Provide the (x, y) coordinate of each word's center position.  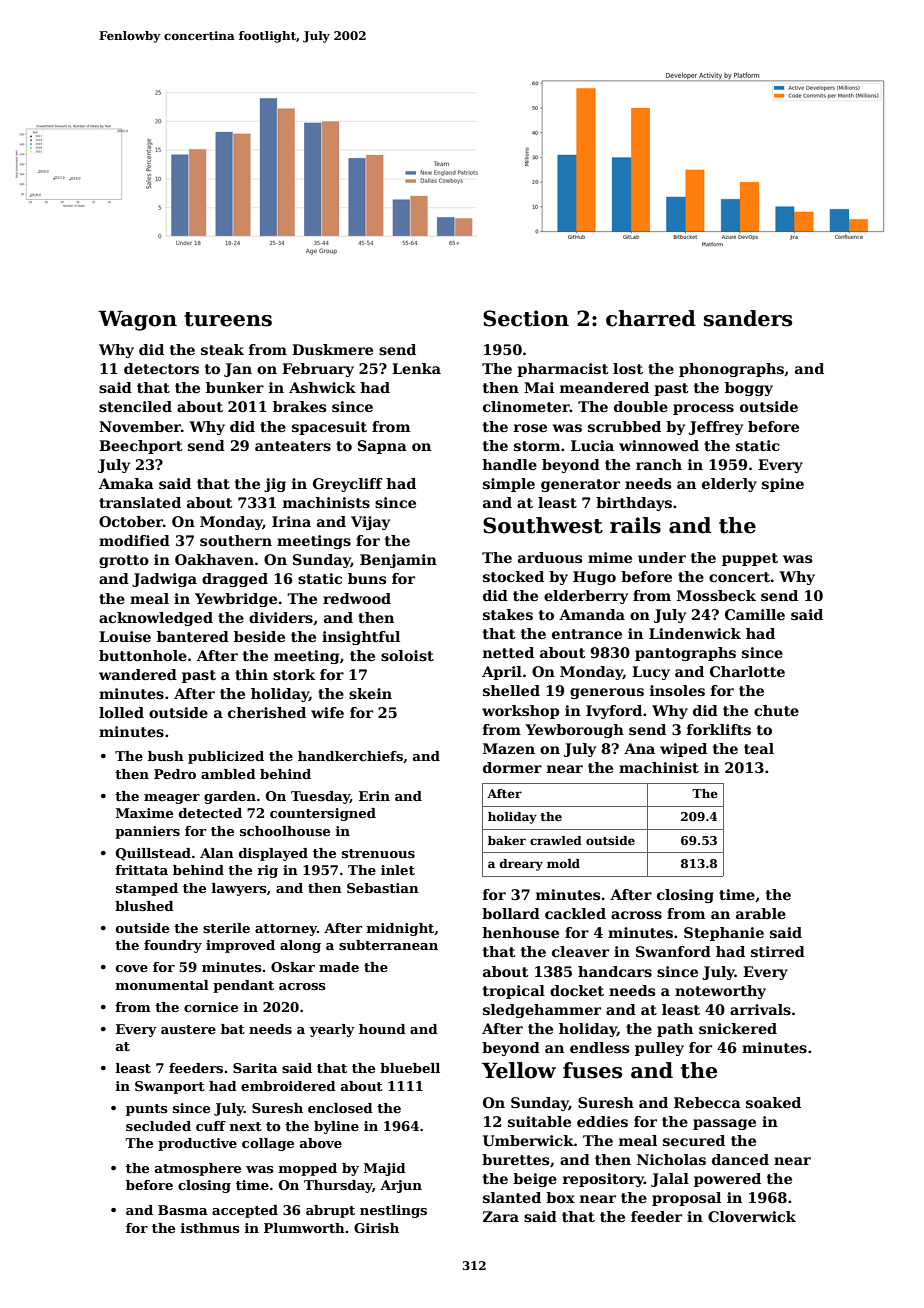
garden (230, 797)
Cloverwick (752, 1216)
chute (776, 710)
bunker (235, 387)
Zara (501, 1216)
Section (526, 318)
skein (370, 693)
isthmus (210, 1228)
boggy (749, 389)
